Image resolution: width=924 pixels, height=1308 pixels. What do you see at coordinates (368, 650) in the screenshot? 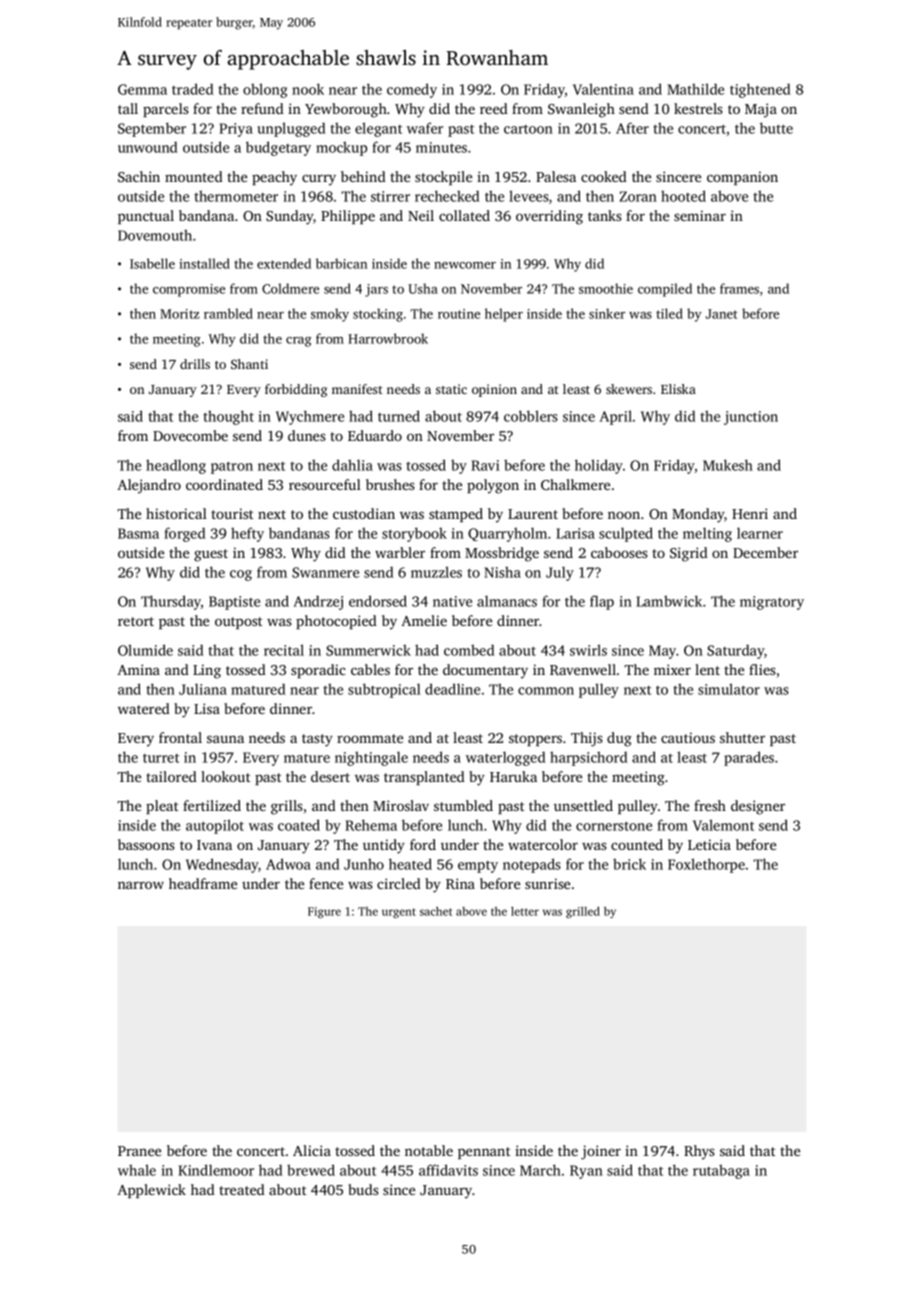
I see `Summerwick` at bounding box center [368, 650].
